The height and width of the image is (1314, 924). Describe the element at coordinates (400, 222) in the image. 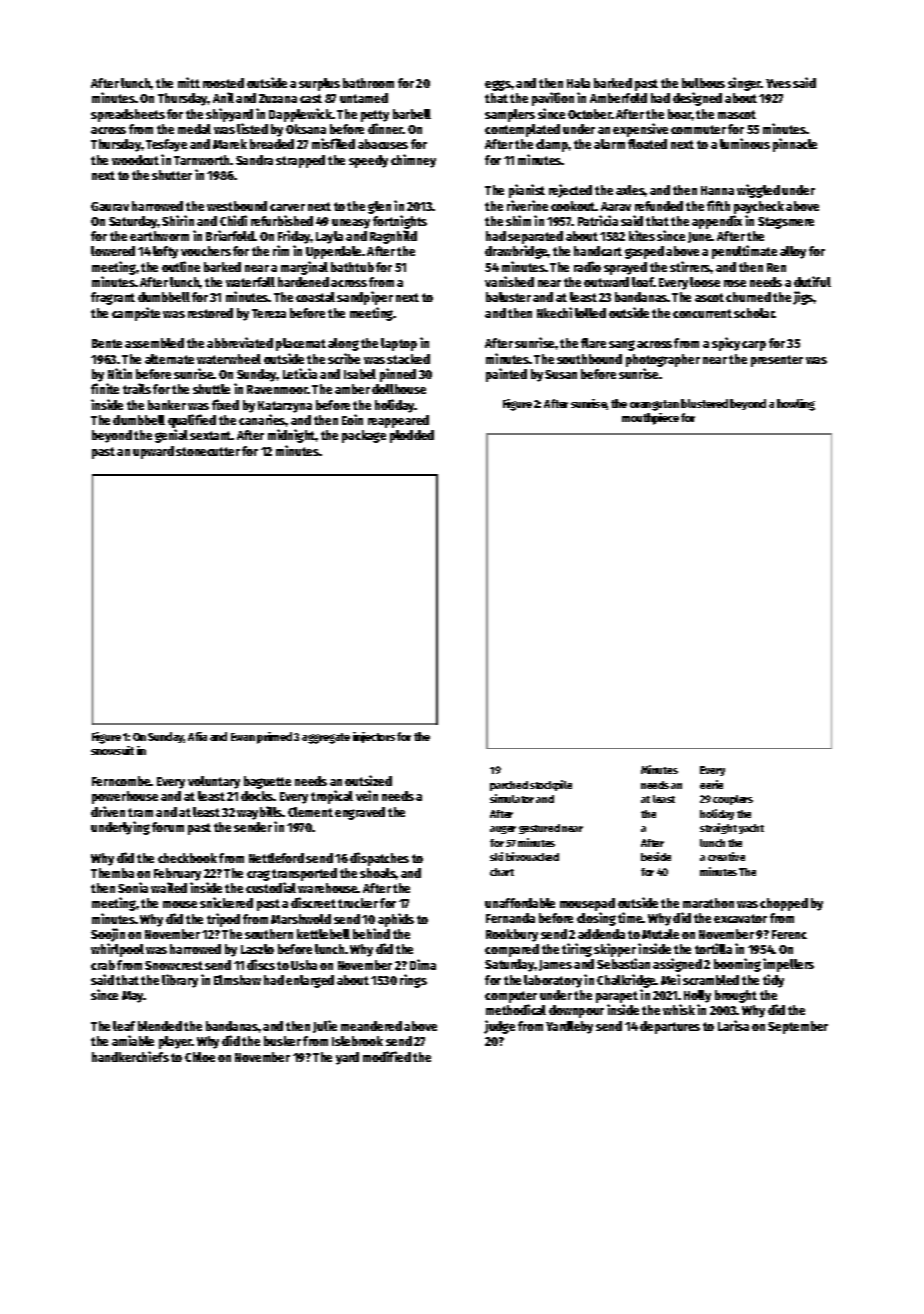

I see `fortnights` at that location.
